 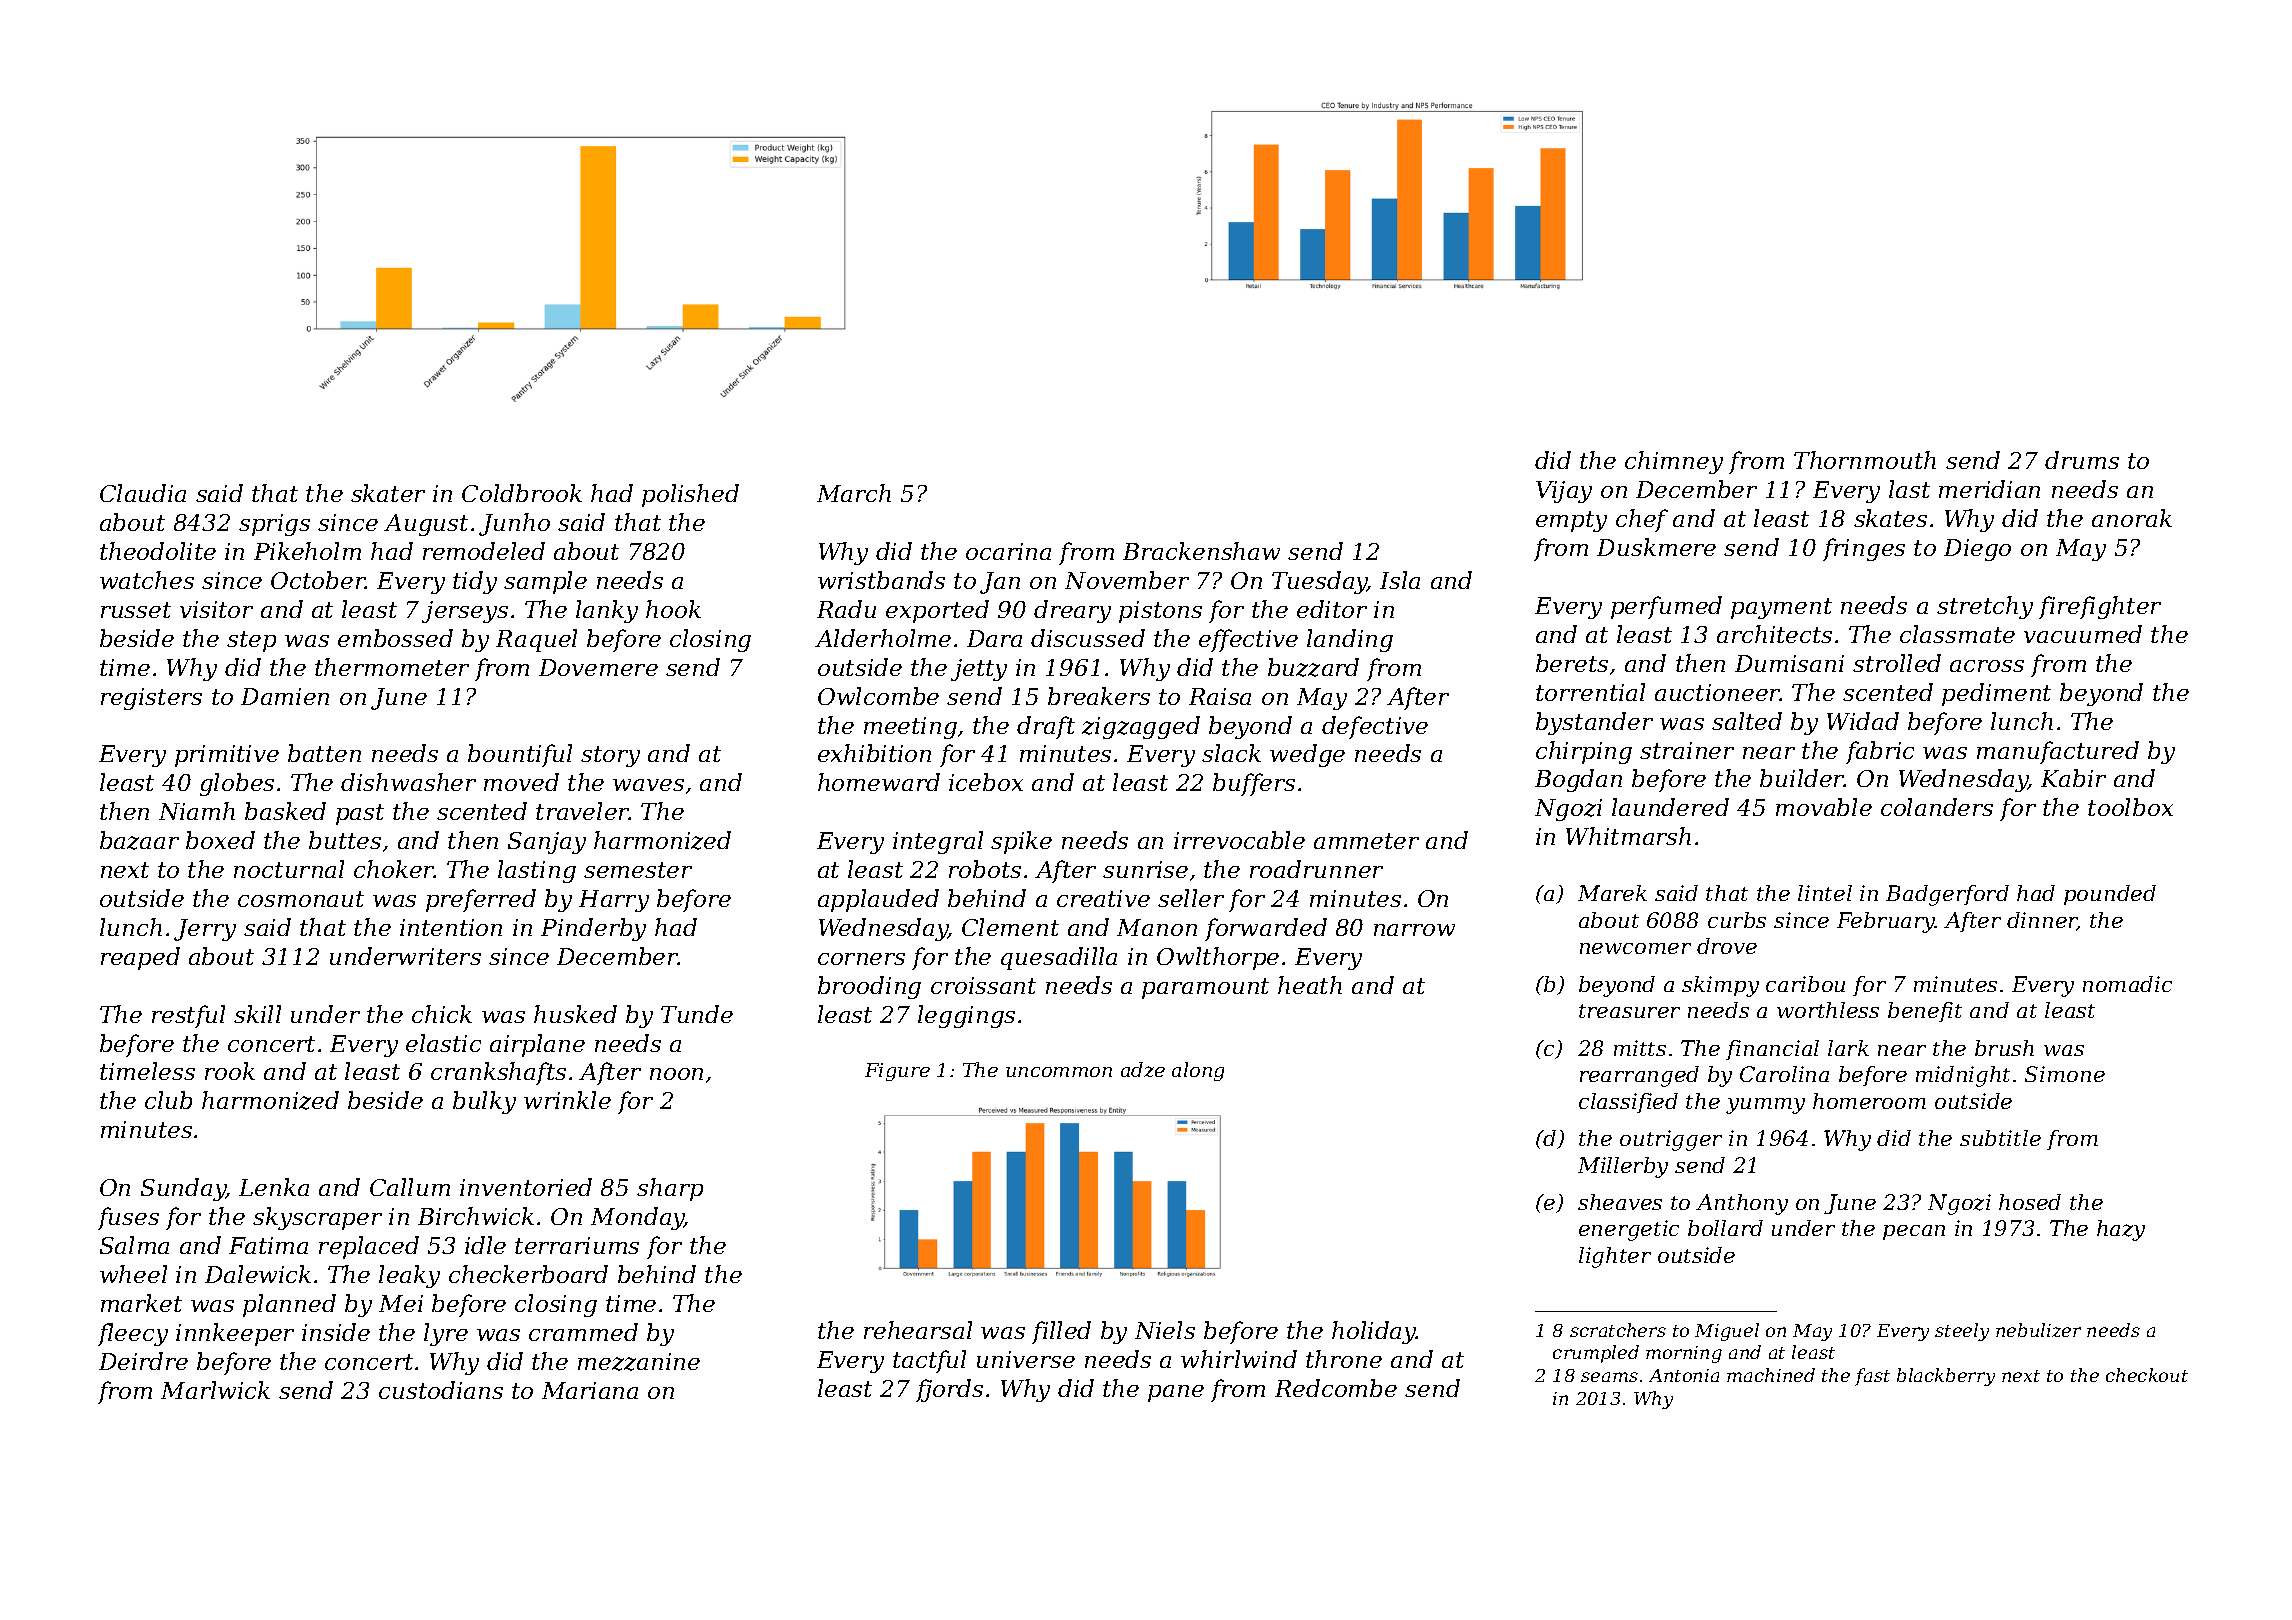 What do you see at coordinates (593, 929) in the screenshot?
I see `Pinderby` at bounding box center [593, 929].
